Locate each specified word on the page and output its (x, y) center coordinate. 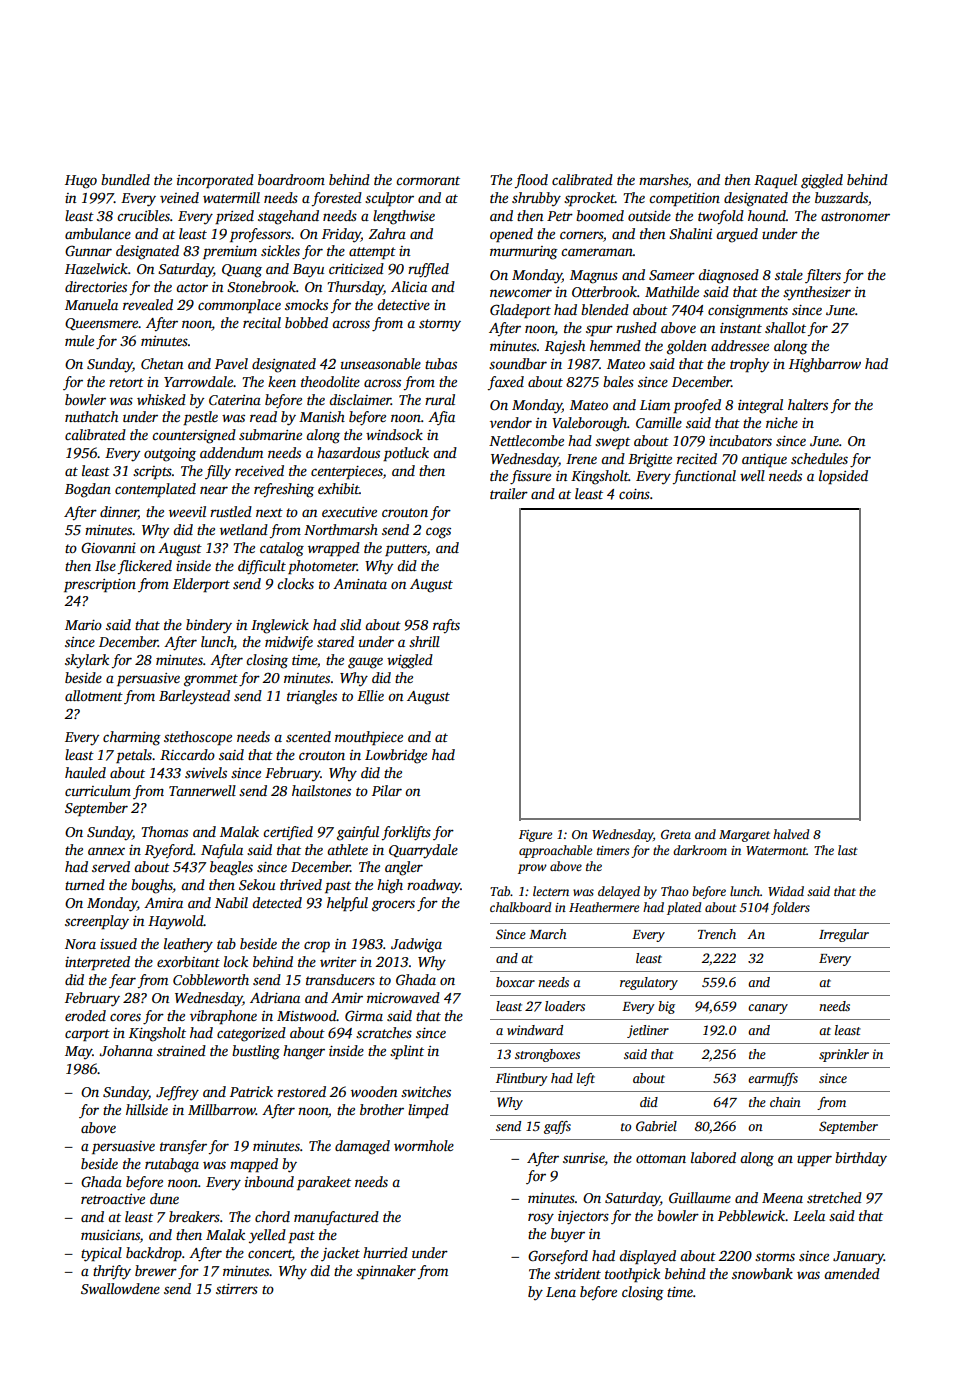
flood (531, 181)
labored (713, 1157)
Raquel (775, 181)
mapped (254, 1165)
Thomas (164, 831)
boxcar (515, 982)
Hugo (81, 182)
